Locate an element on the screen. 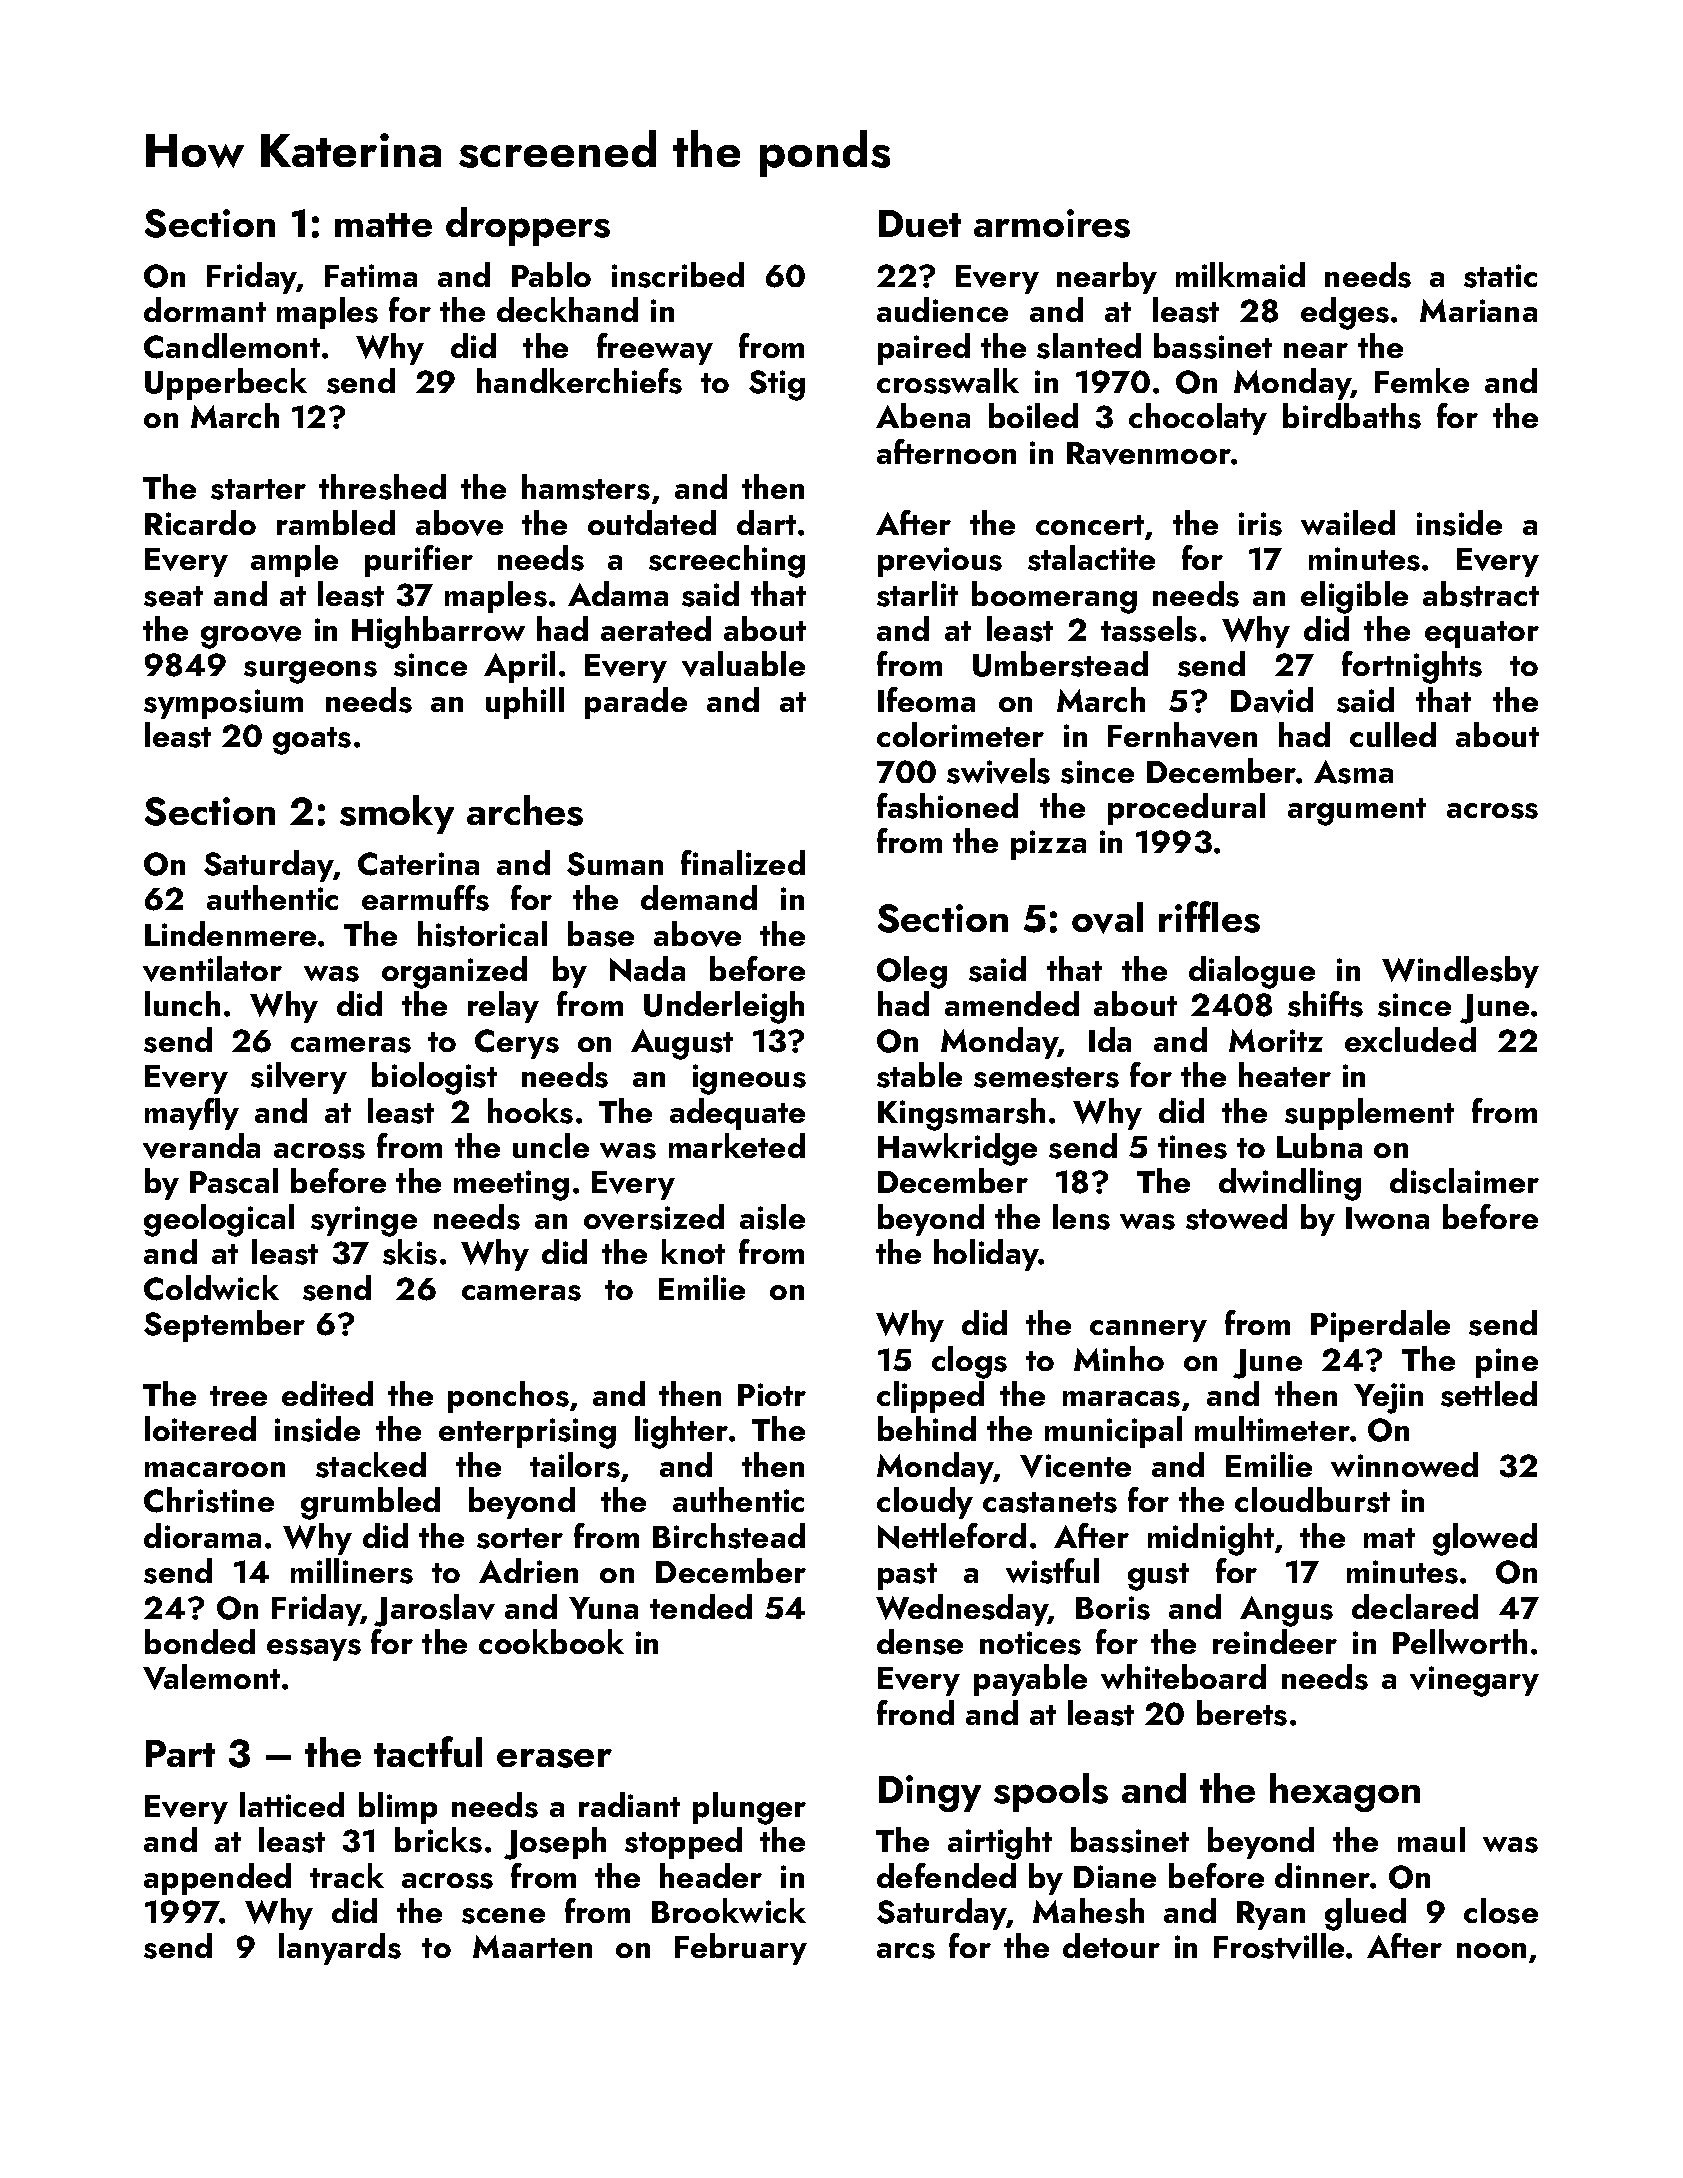 The height and width of the screenshot is (2178, 1683). historical is located at coordinates (482, 934).
